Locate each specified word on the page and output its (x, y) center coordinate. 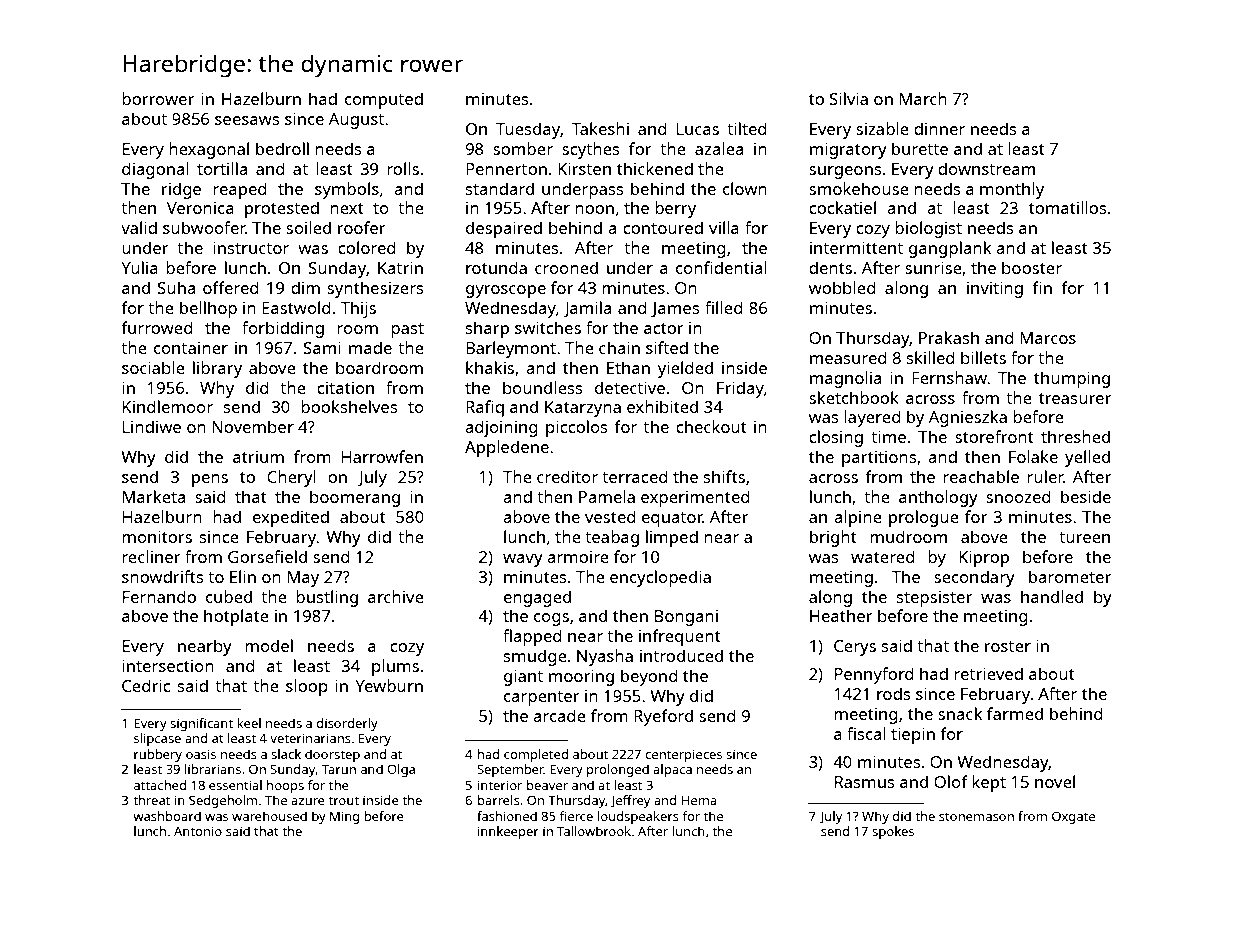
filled (724, 307)
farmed (1015, 713)
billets (983, 357)
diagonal (155, 170)
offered (231, 287)
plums (395, 667)
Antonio (198, 831)
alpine (858, 518)
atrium (258, 457)
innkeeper (508, 832)
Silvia (849, 98)
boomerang (355, 498)
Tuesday (528, 130)
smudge (535, 657)
